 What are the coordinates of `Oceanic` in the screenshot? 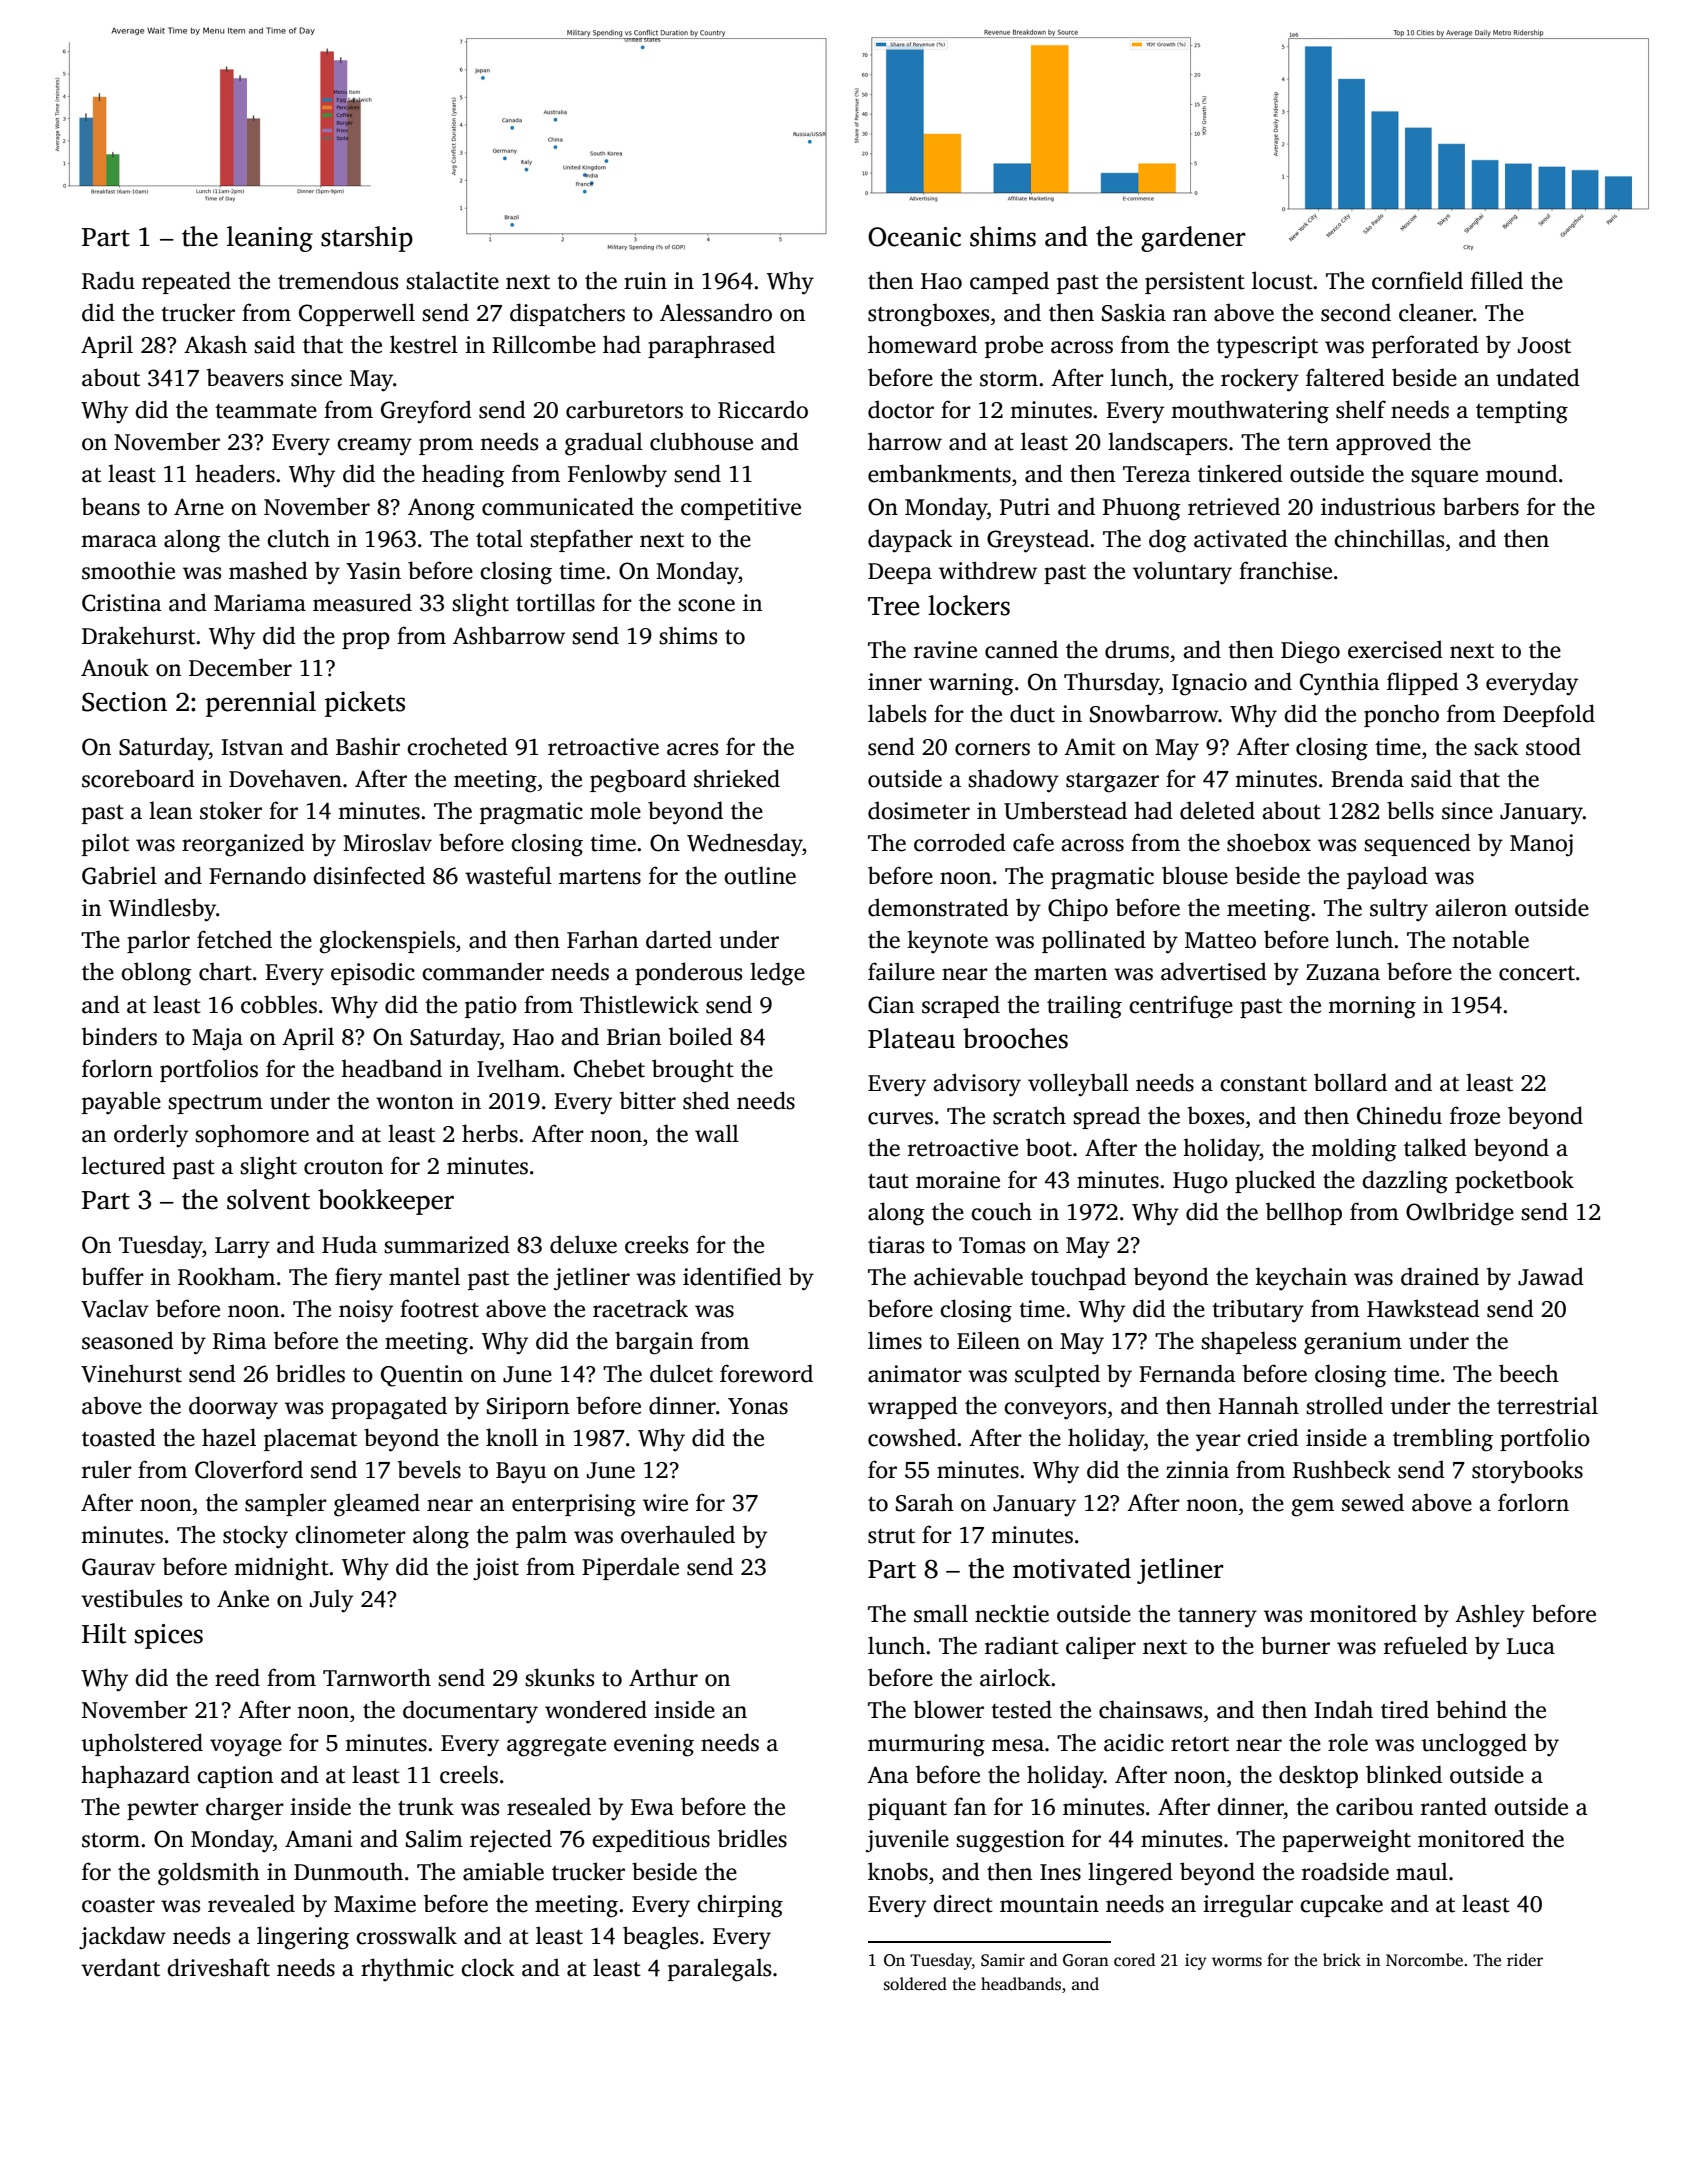 It's located at (914, 237).
